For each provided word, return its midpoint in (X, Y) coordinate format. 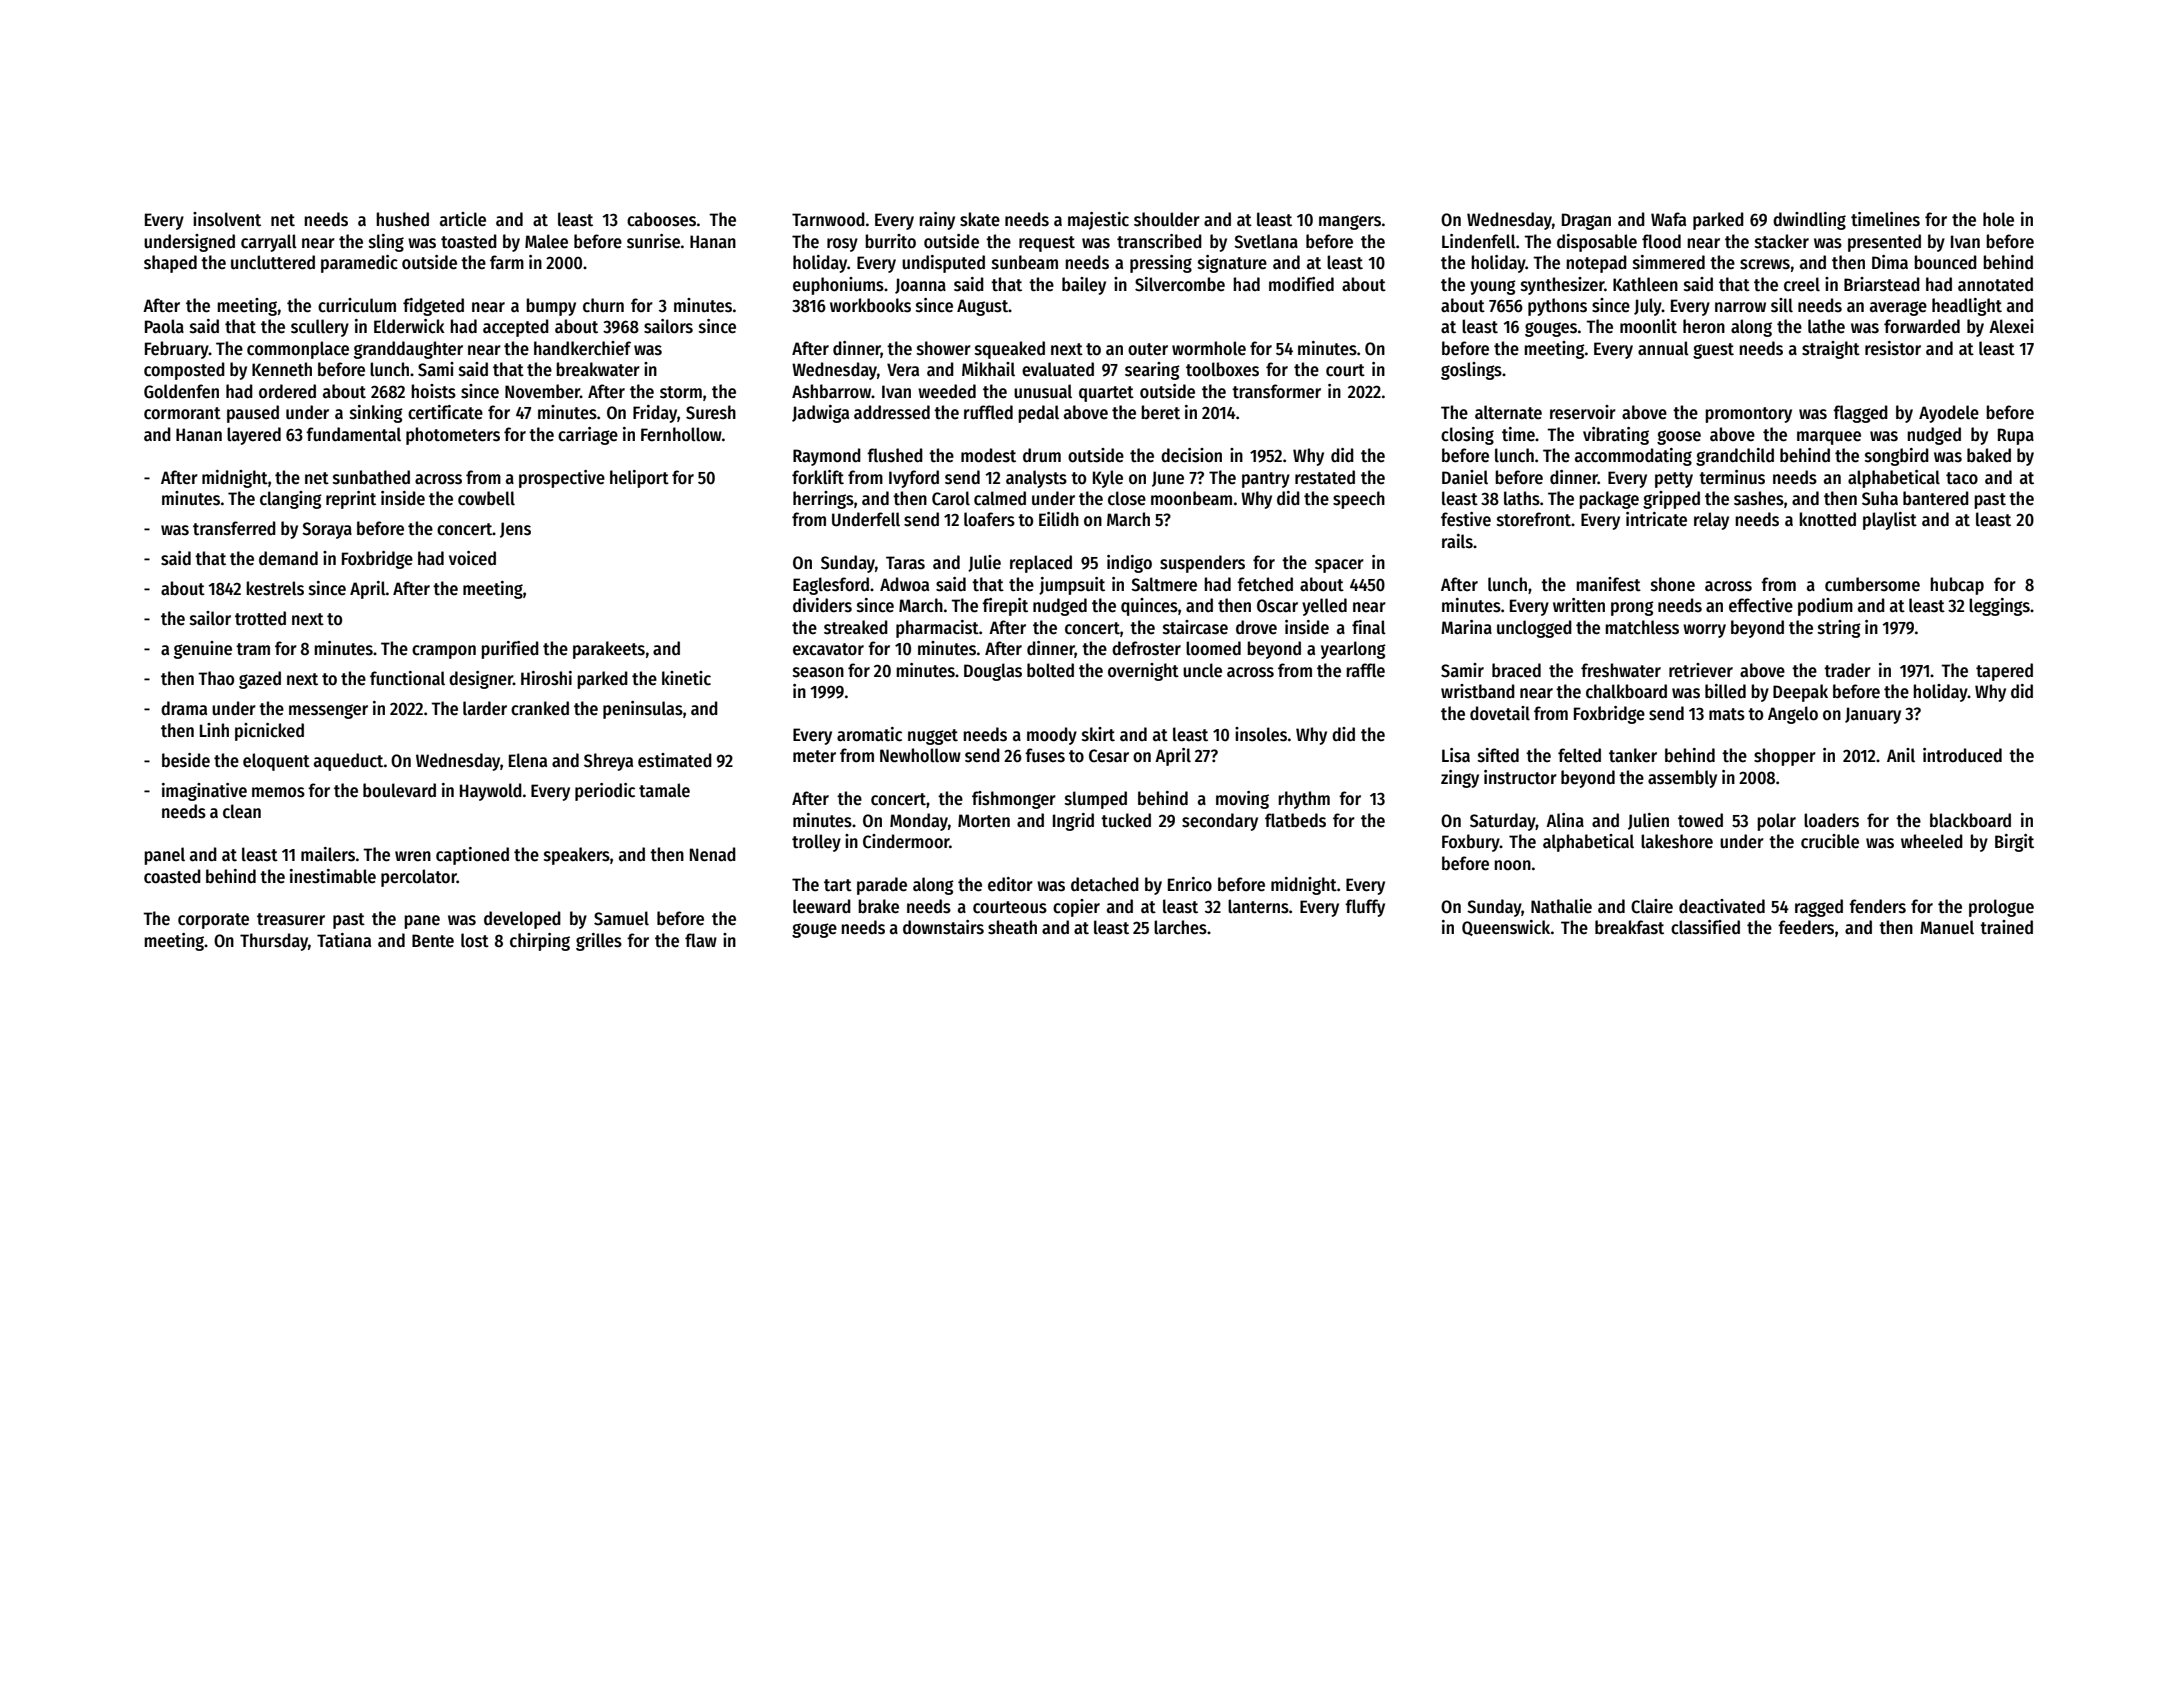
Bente (433, 941)
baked (1989, 455)
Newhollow (920, 755)
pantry (1266, 480)
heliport (639, 479)
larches (1180, 927)
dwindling (1809, 221)
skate (980, 219)
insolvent (227, 219)
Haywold (491, 792)
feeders (1806, 927)
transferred (234, 528)
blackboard (1970, 820)
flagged (1860, 414)
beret (1160, 412)
